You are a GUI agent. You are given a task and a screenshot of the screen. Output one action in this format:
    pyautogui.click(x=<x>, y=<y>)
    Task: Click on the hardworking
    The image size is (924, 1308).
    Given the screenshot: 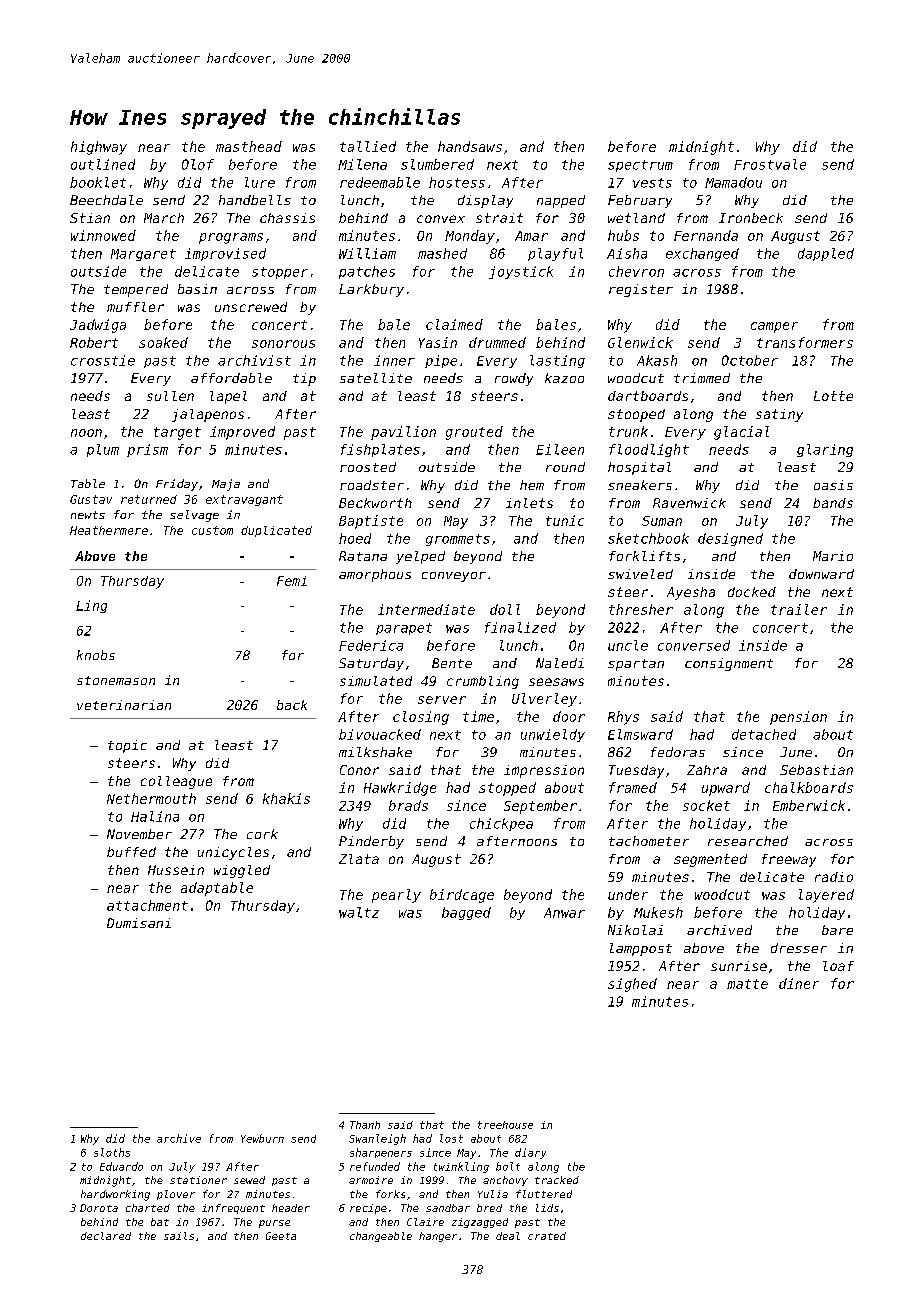 What is the action you would take?
    pyautogui.click(x=115, y=1195)
